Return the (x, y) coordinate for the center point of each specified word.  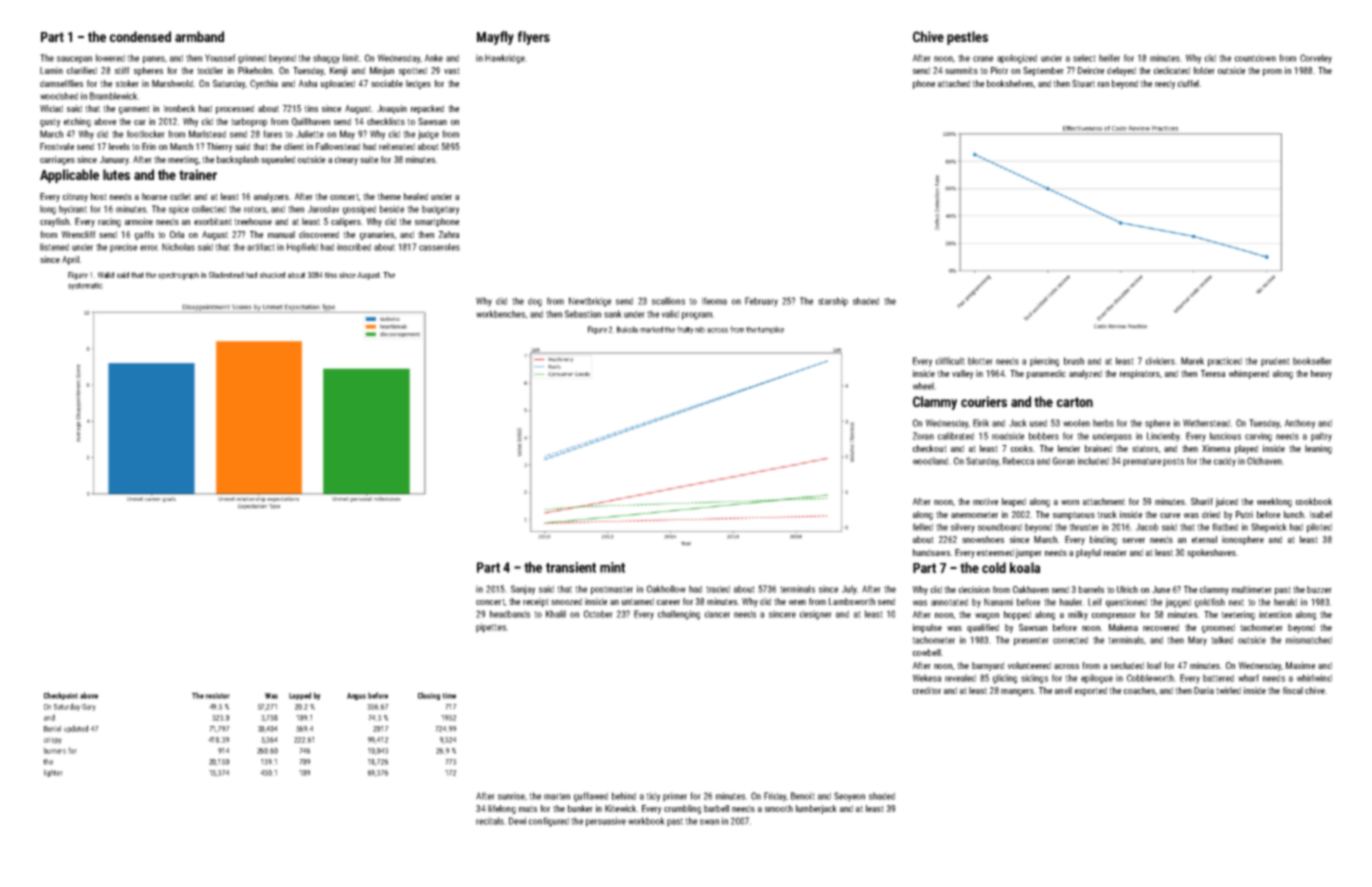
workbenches (500, 314)
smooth (779, 808)
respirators (1140, 374)
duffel (1188, 83)
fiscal (1293, 690)
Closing (429, 696)
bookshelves (1010, 83)
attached (954, 83)
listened (54, 247)
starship (833, 302)
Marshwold (172, 83)
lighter (53, 773)
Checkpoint (61, 696)
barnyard (988, 666)
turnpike (771, 330)
